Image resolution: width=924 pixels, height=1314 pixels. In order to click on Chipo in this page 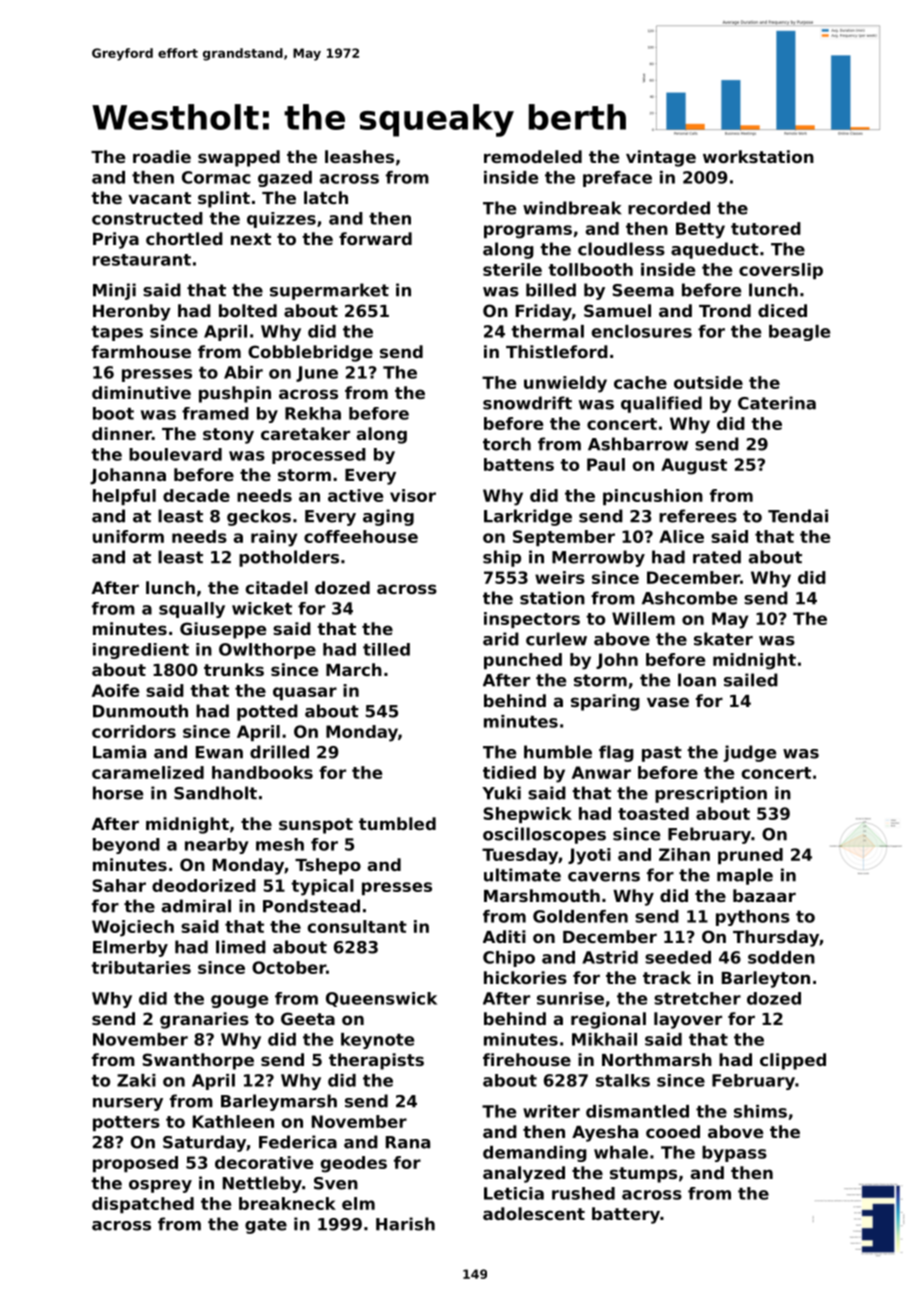, I will do `click(509, 959)`.
